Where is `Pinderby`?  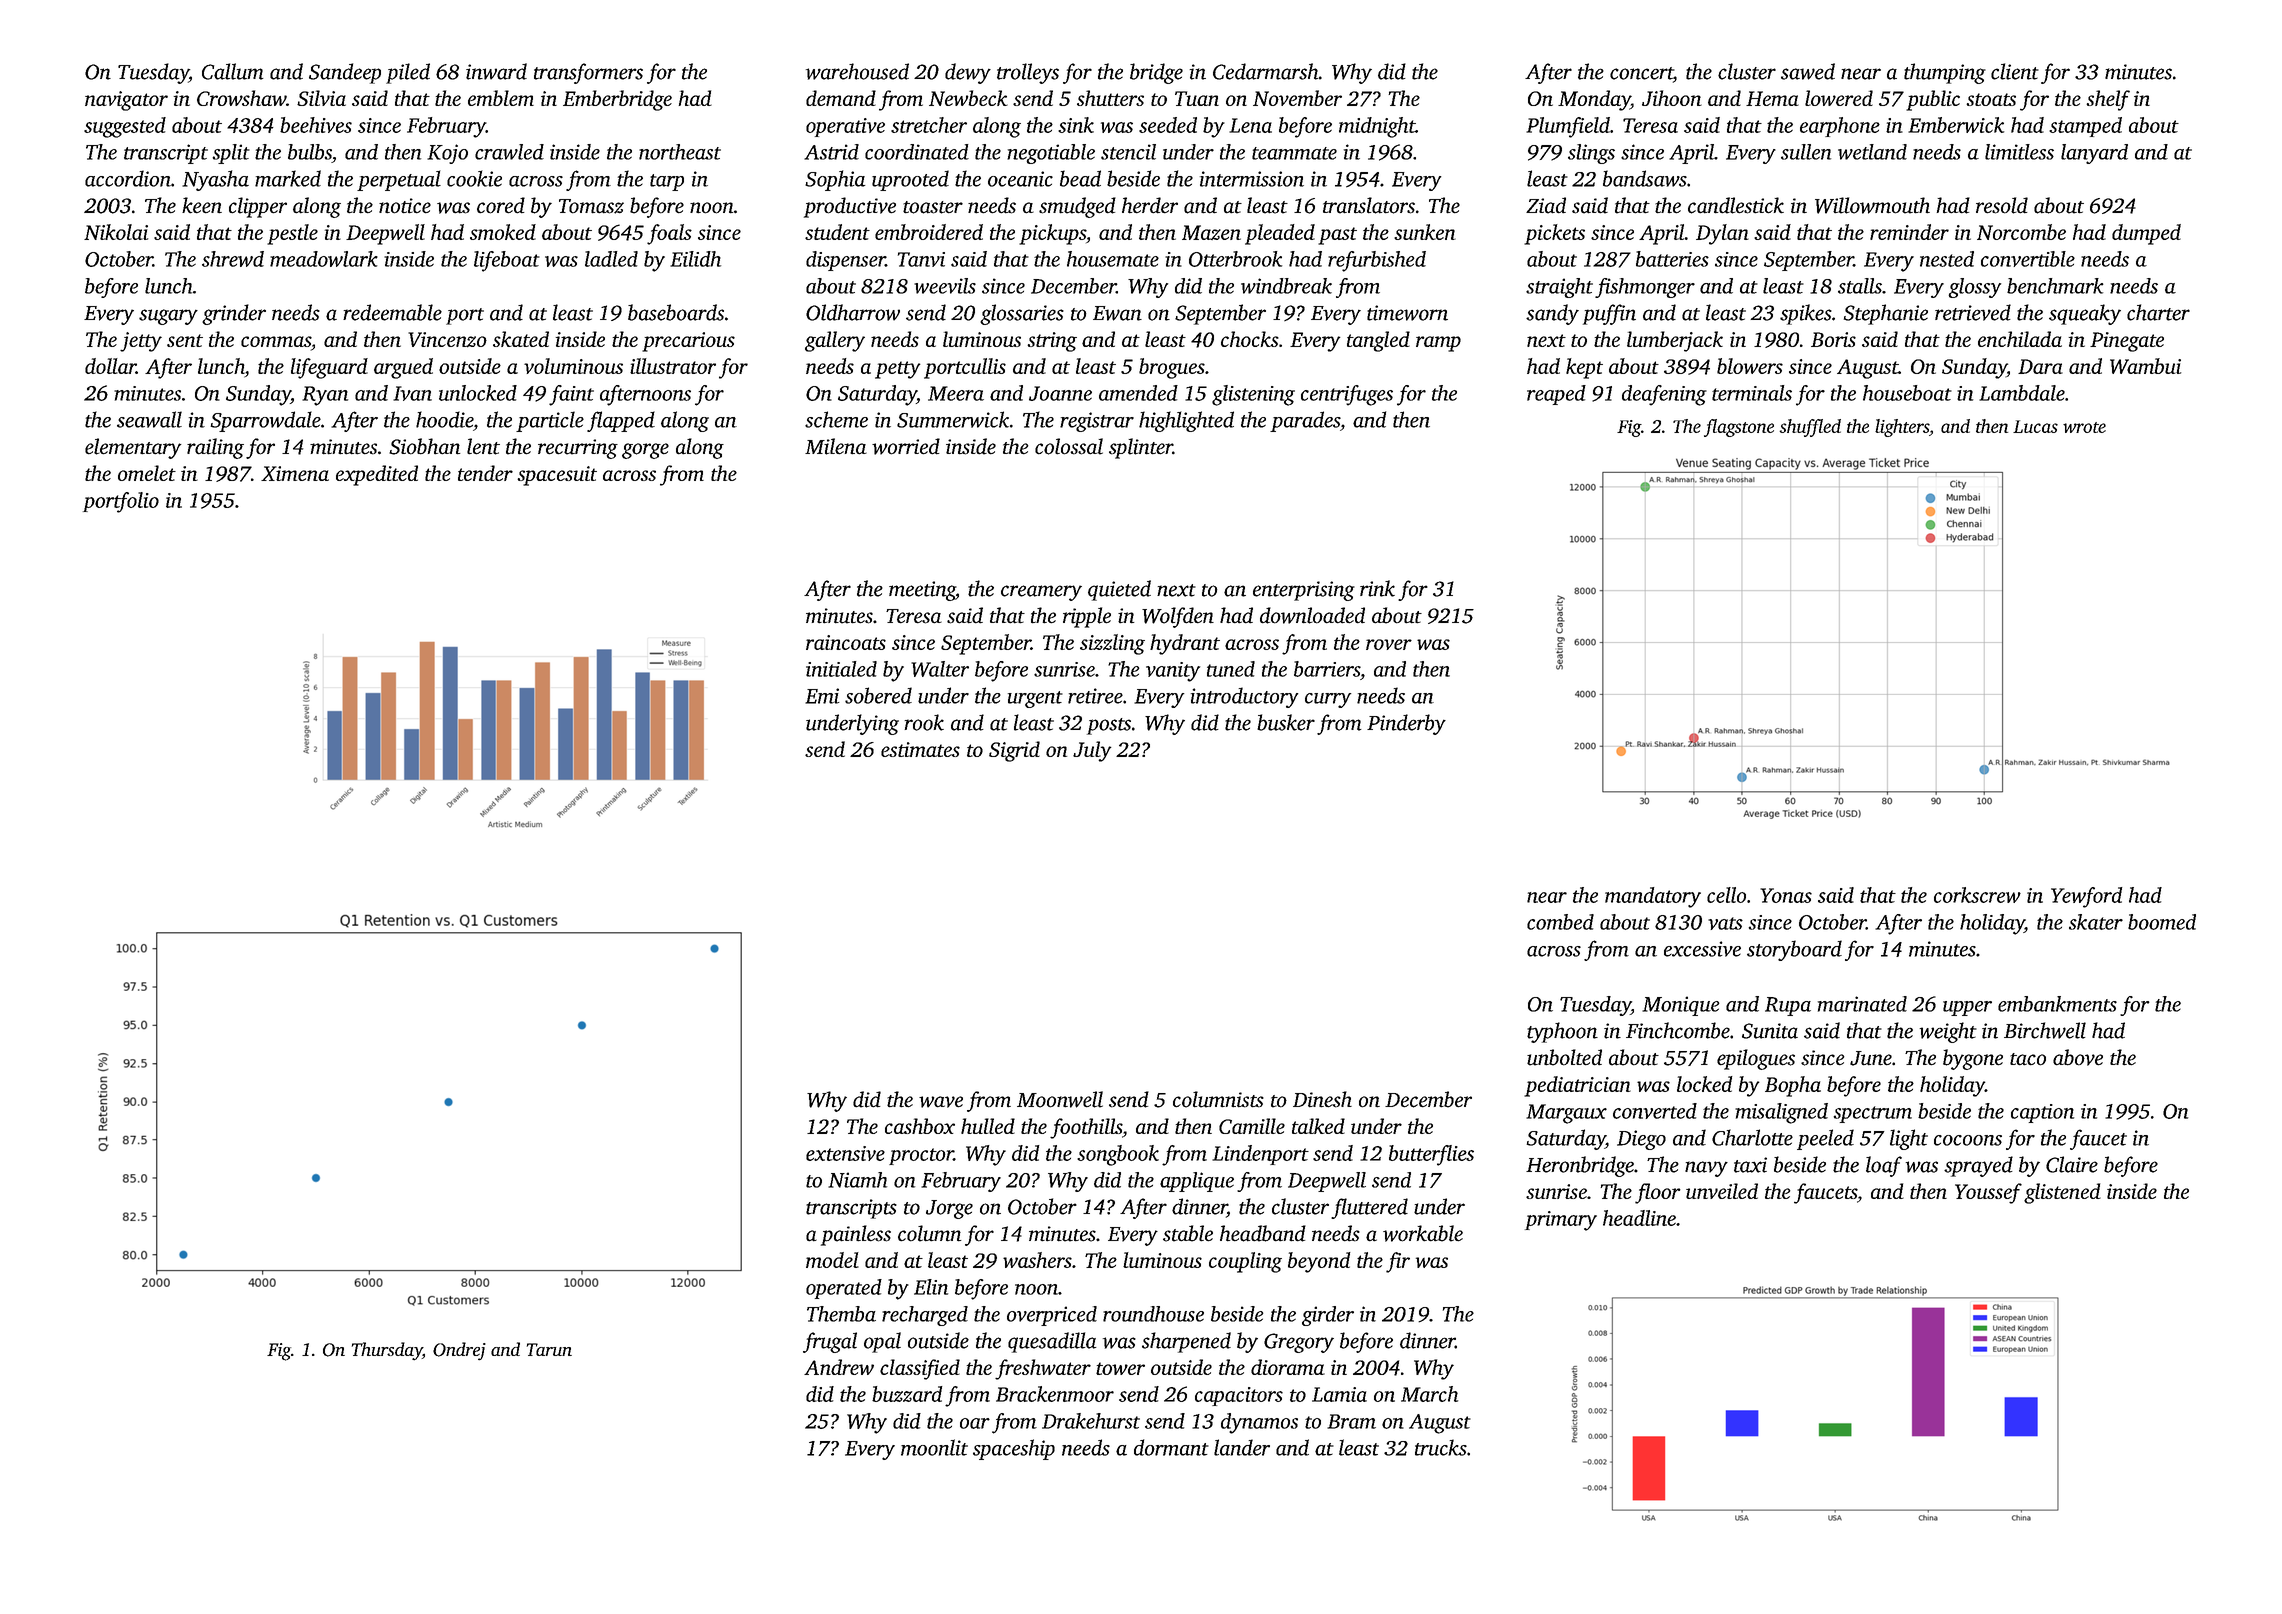 Pinderby is located at coordinates (1406, 724).
